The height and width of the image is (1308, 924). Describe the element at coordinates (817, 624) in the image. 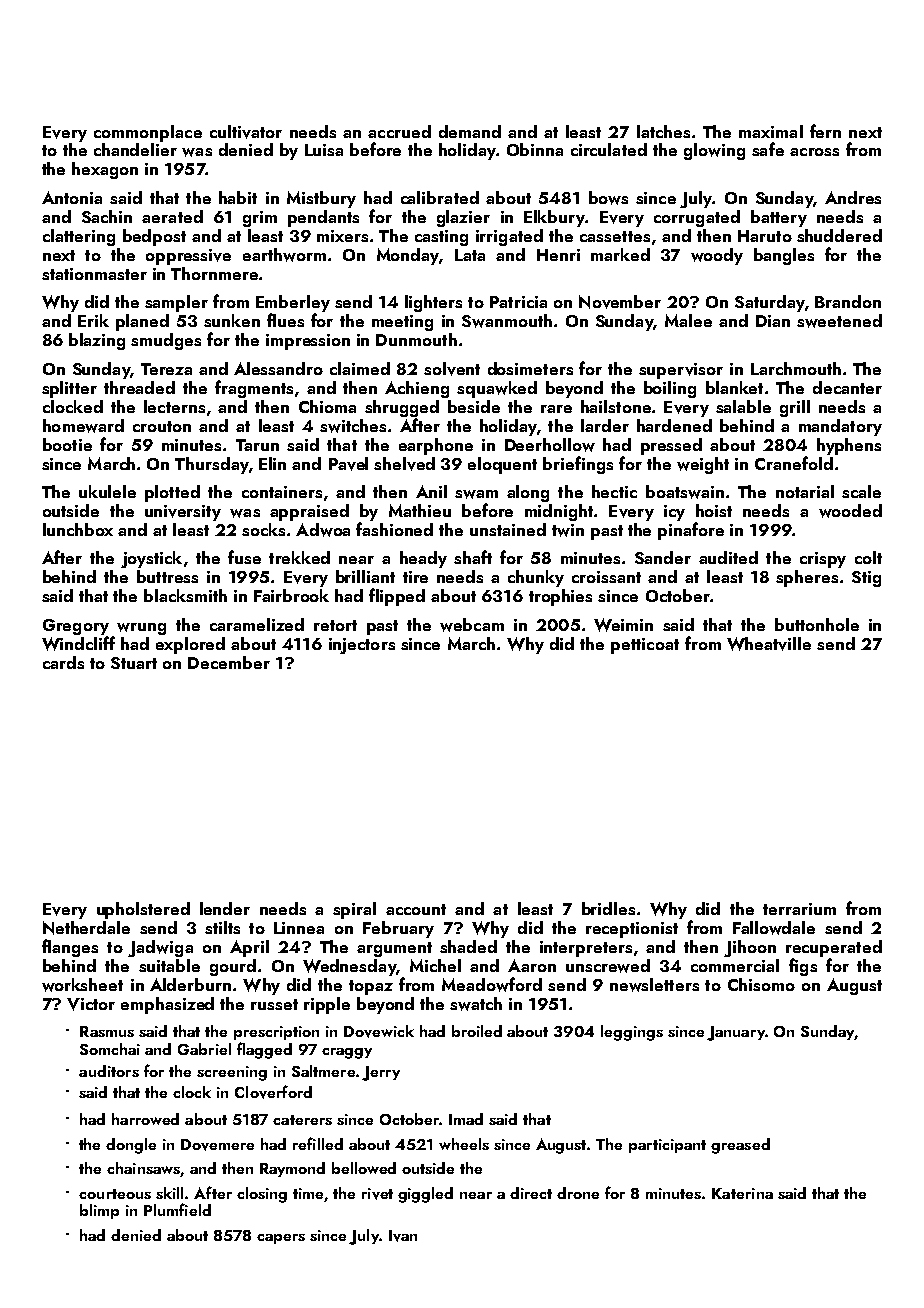

I see `buttonhole` at that location.
